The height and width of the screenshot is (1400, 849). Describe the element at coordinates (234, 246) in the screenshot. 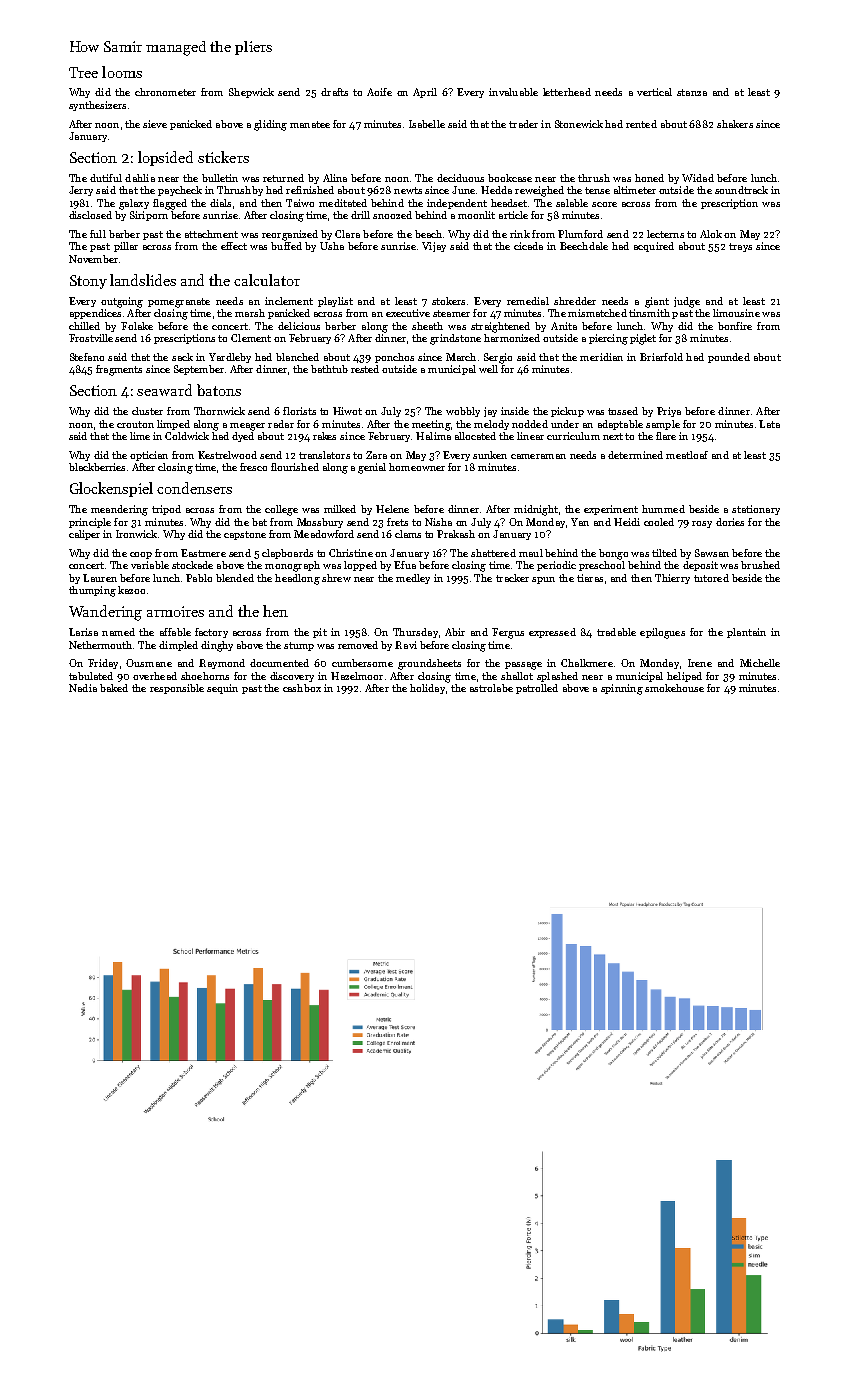

I see `effect` at that location.
